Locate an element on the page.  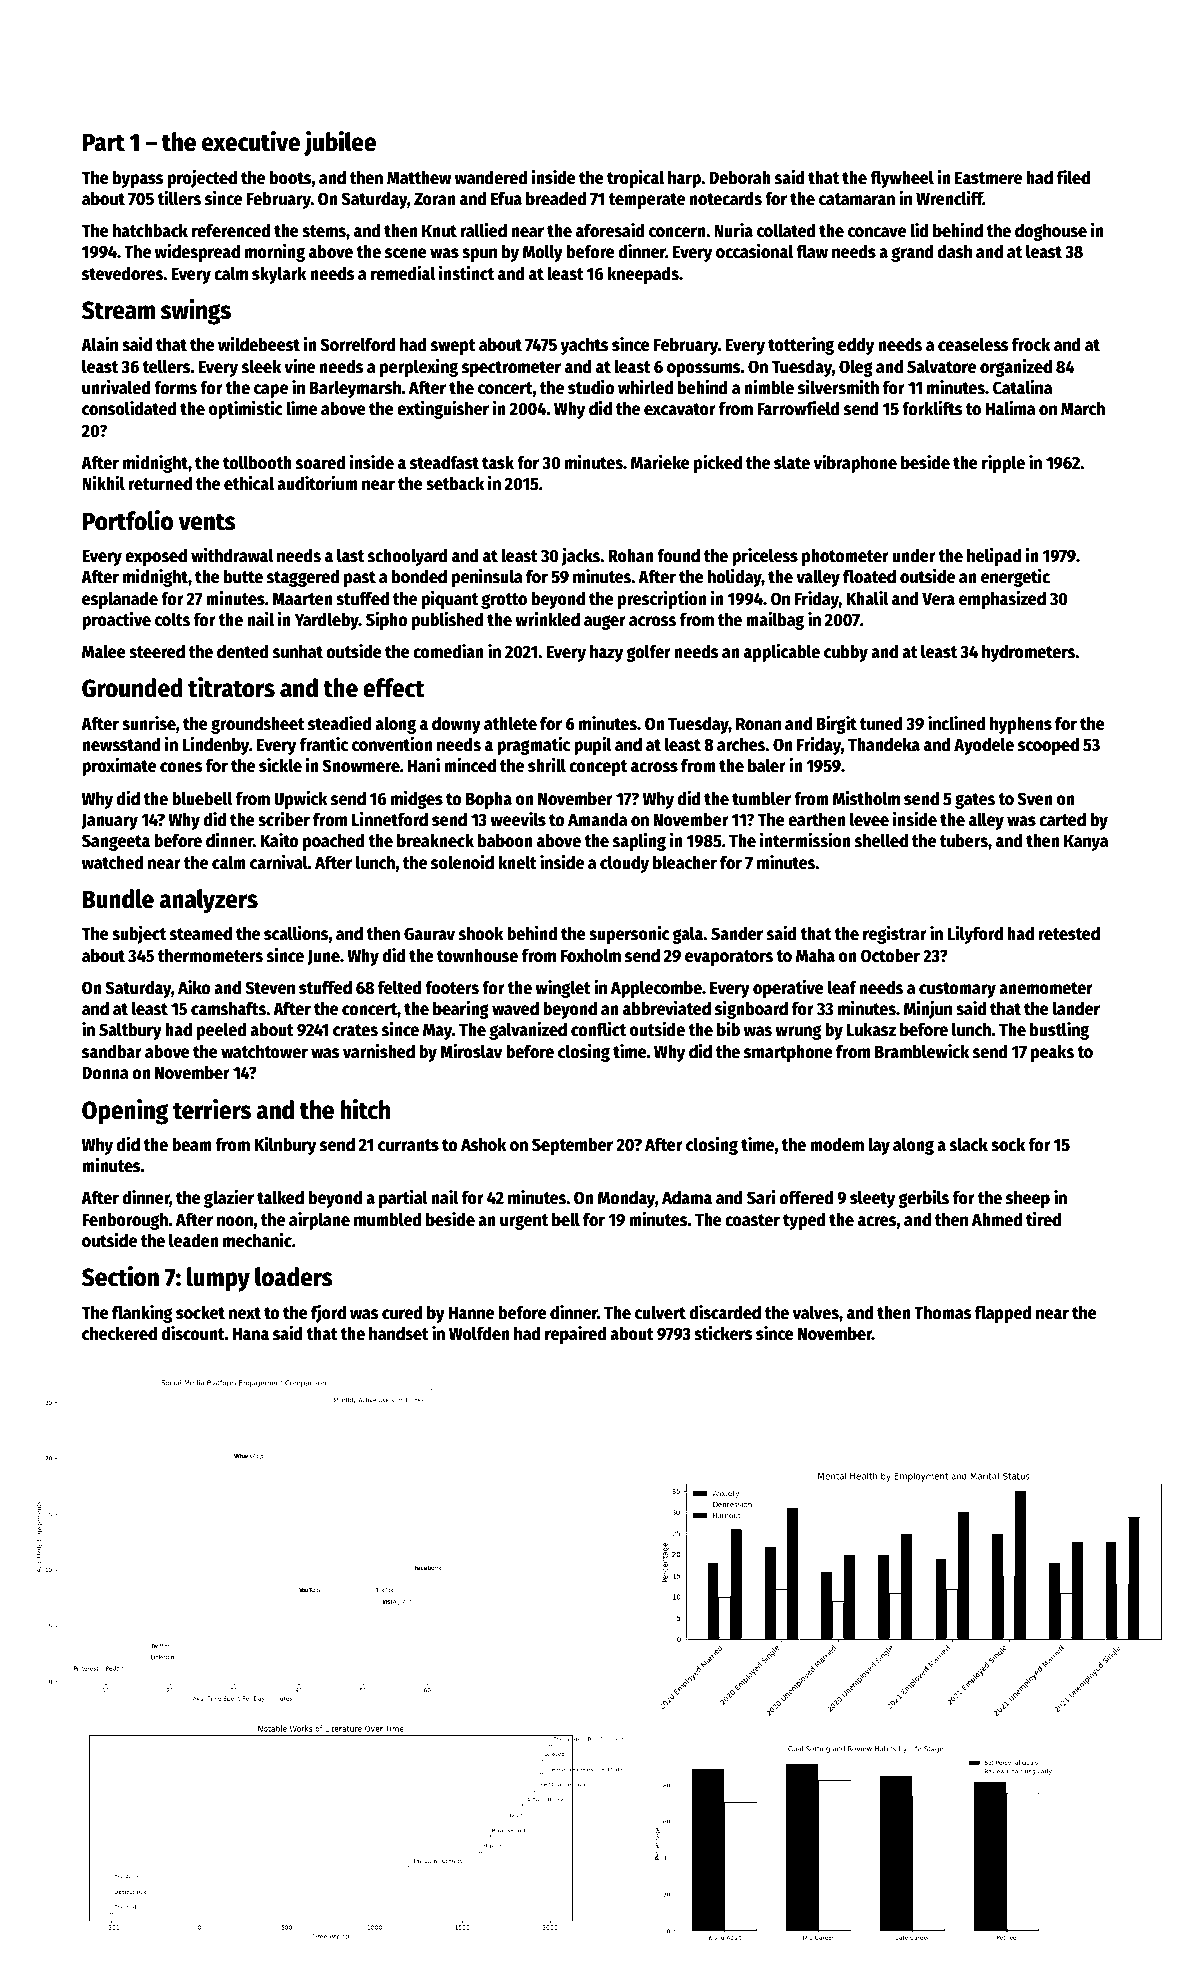
task is located at coordinates (498, 463).
